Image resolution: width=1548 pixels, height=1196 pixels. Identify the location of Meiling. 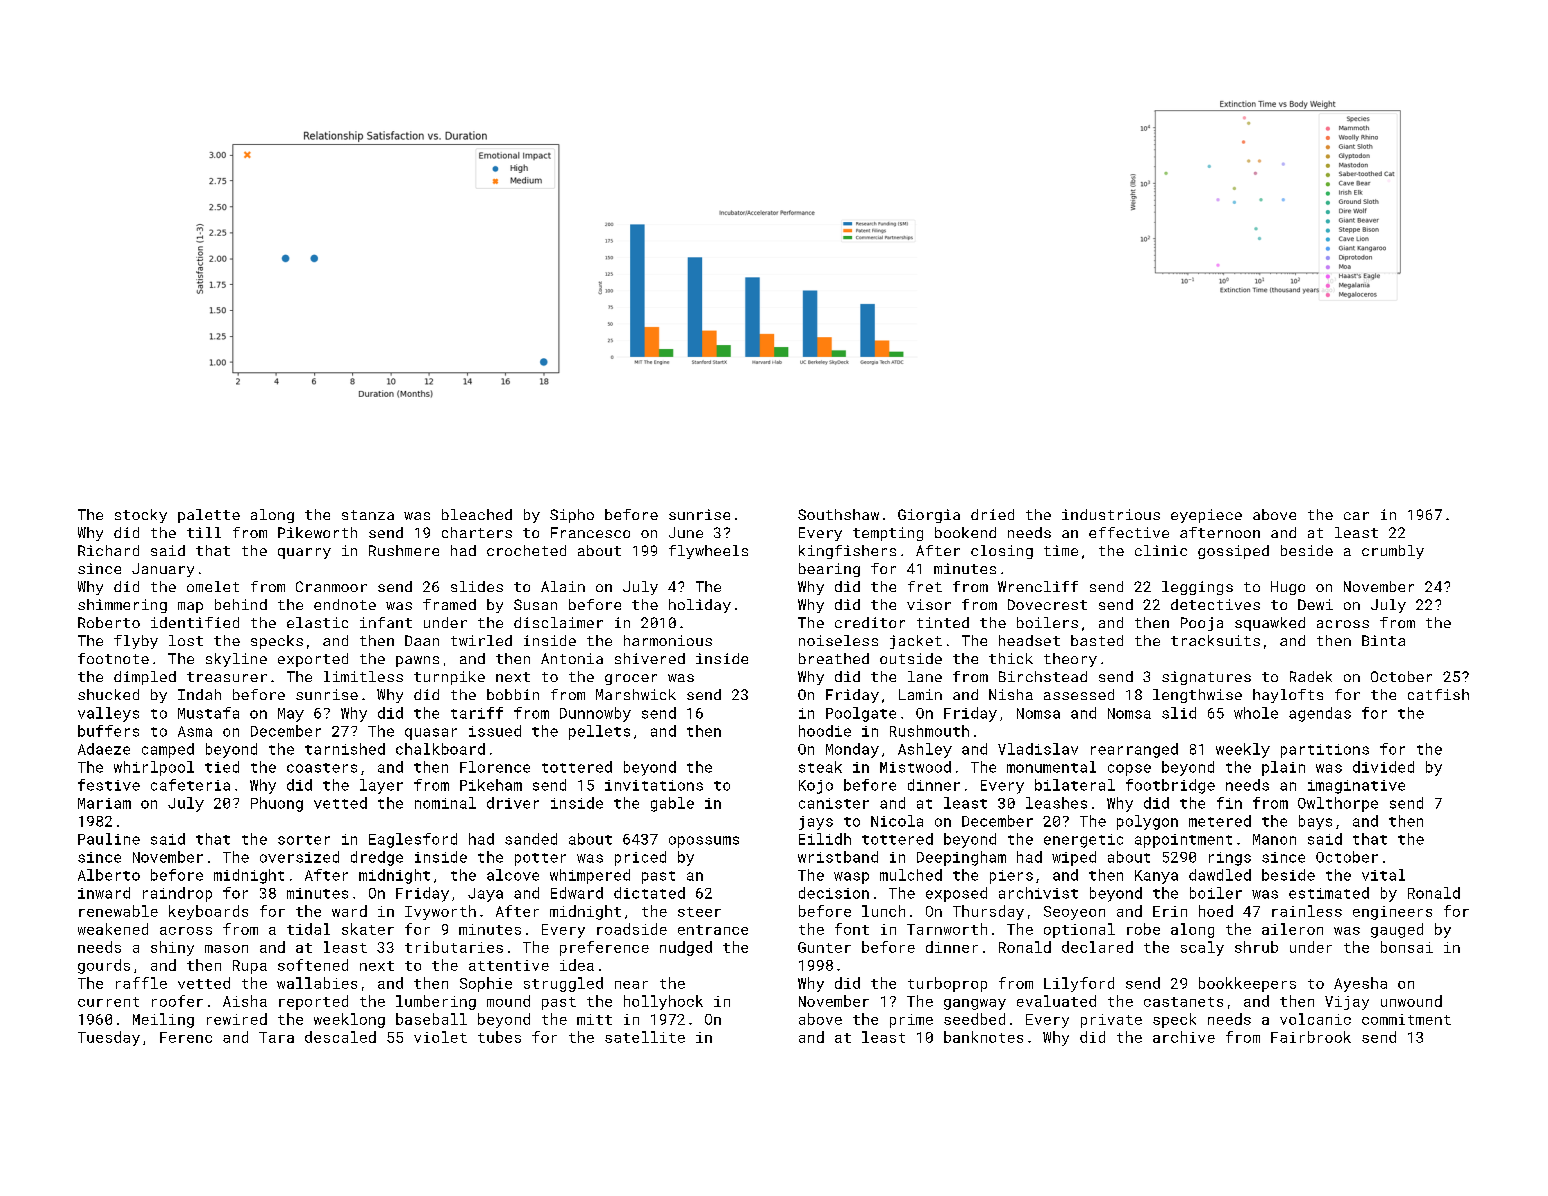
(163, 1020).
